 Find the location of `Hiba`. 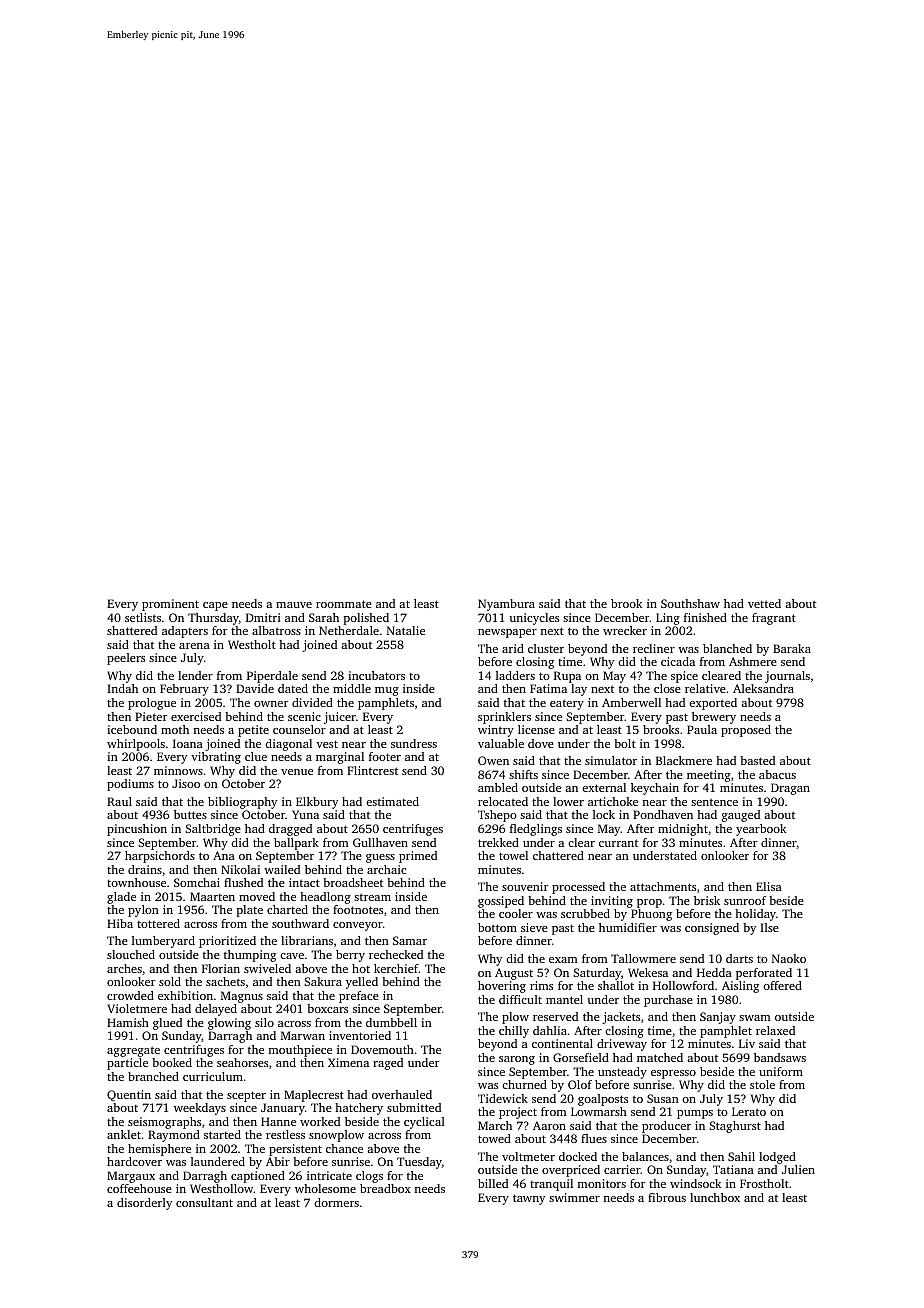

Hiba is located at coordinates (120, 923).
